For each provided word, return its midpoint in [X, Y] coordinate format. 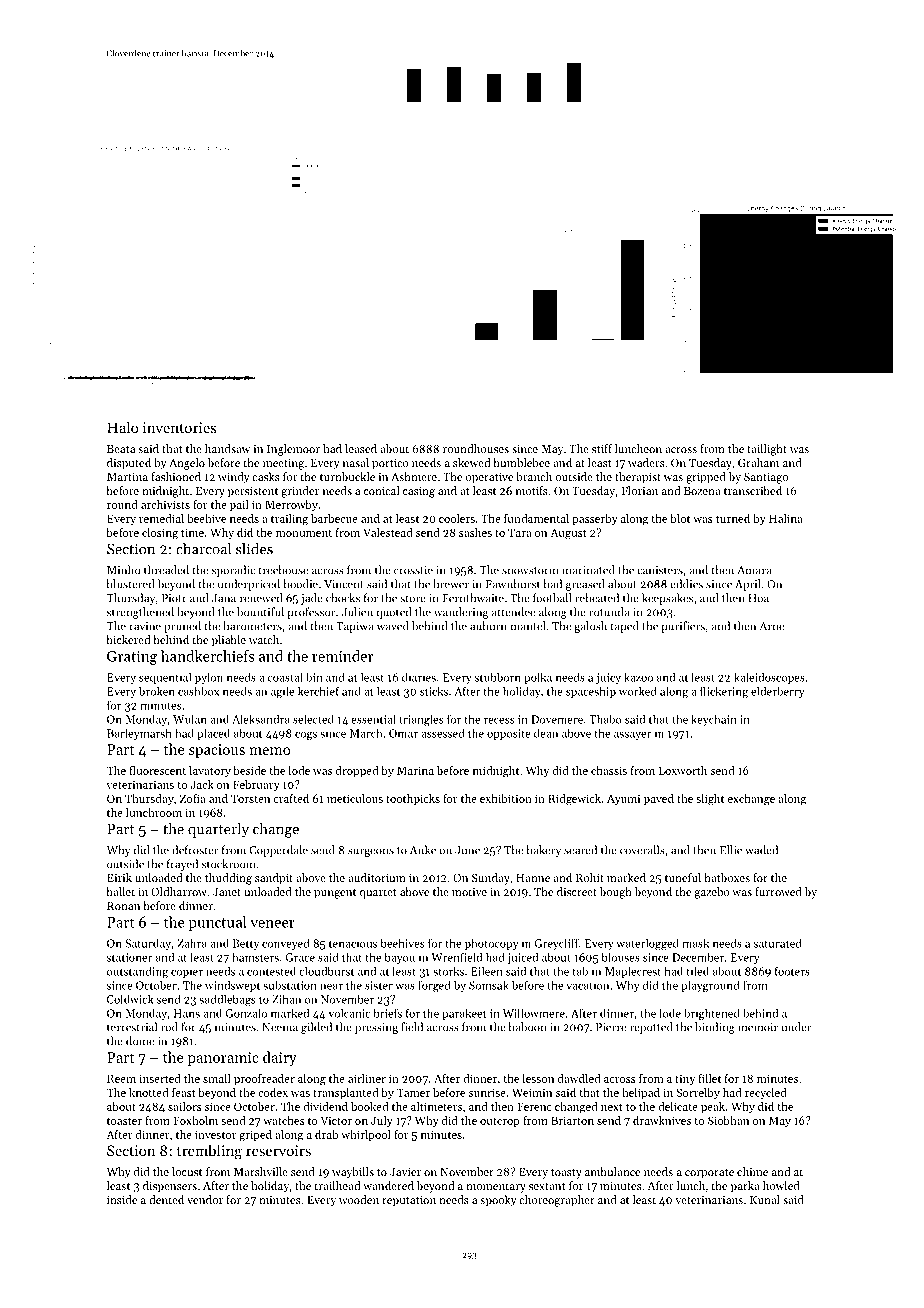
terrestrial [132, 1027]
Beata [121, 449]
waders [646, 462]
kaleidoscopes [769, 678]
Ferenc [534, 1106]
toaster [124, 1121]
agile [282, 692]
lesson [538, 1078]
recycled [766, 1094]
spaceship [591, 692]
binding [715, 1028]
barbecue [334, 518]
